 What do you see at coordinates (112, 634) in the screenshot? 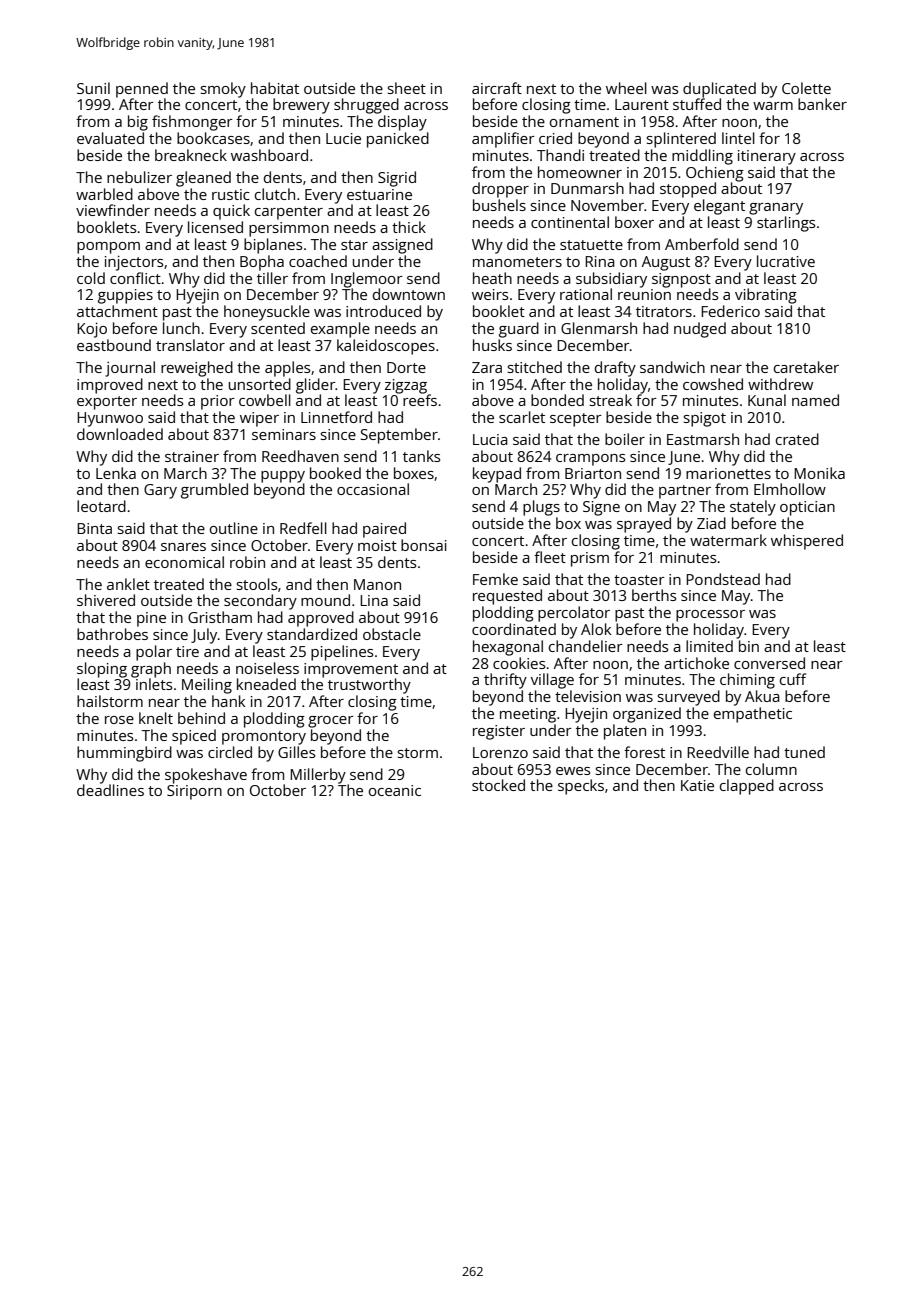
I see `bathrobes` at bounding box center [112, 634].
